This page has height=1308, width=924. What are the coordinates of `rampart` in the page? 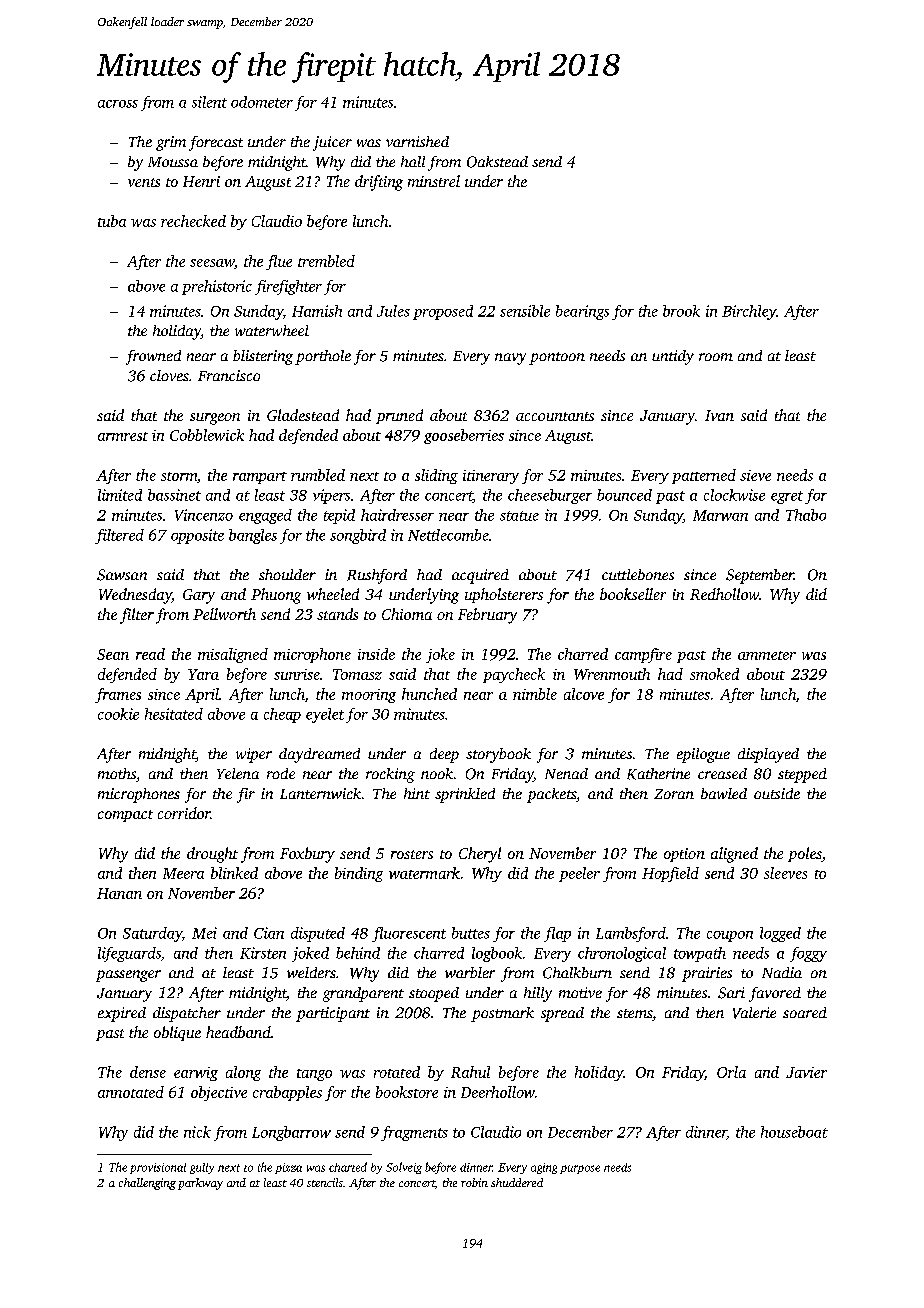 It's located at (260, 478).
